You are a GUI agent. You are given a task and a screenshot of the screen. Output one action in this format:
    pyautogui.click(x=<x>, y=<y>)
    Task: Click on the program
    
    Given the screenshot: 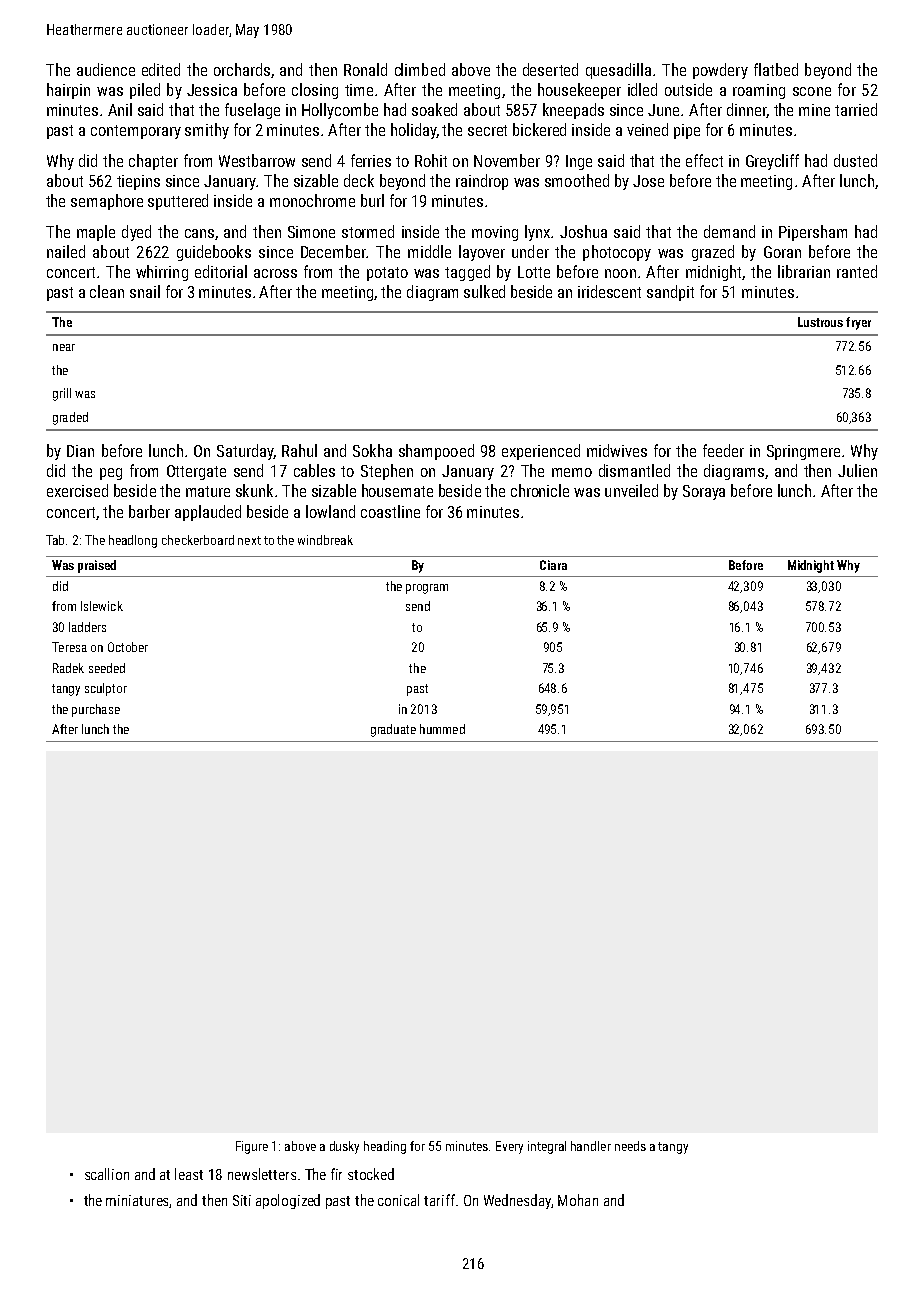 What is the action you would take?
    pyautogui.click(x=427, y=589)
